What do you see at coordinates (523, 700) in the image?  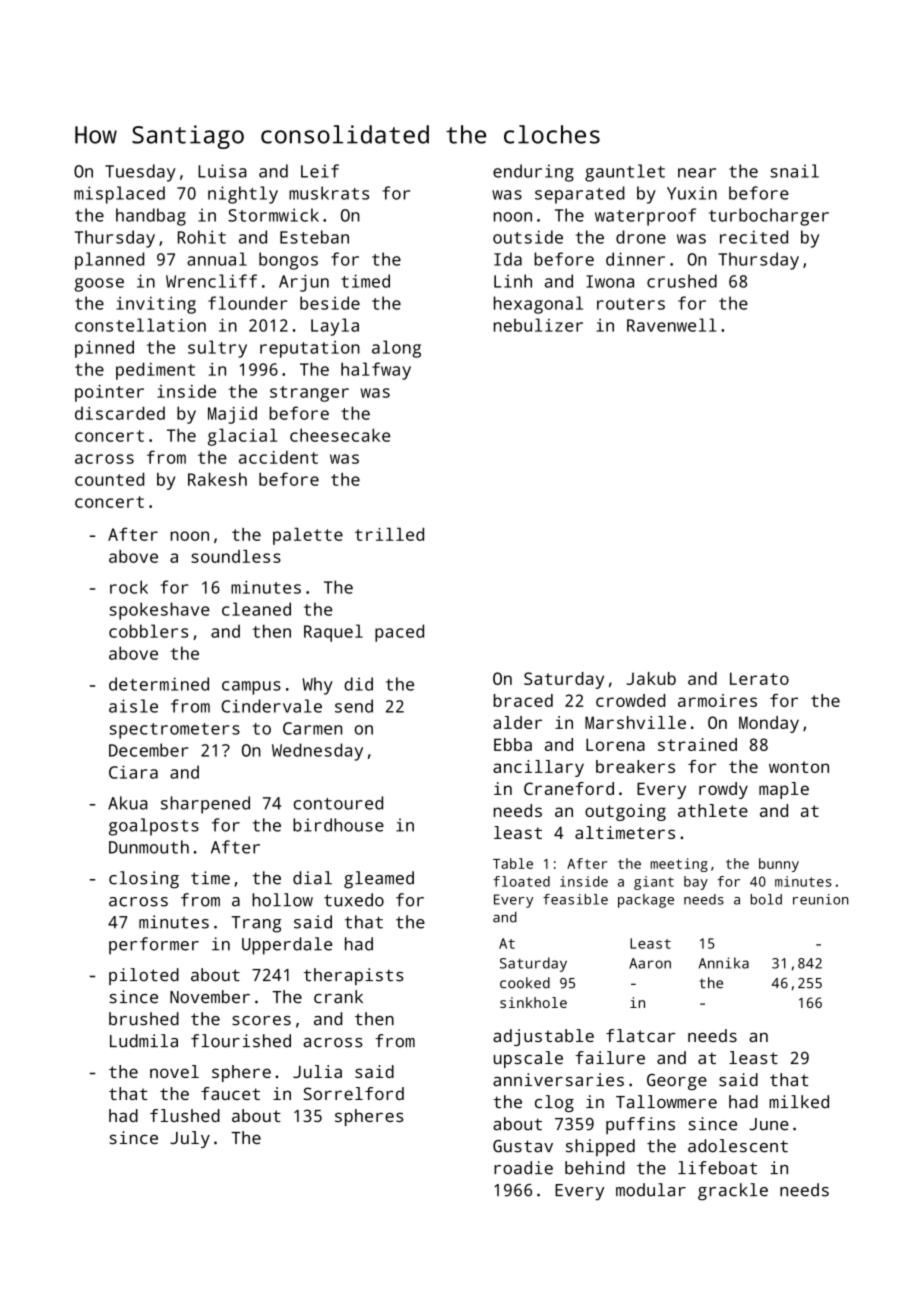 I see `braced` at bounding box center [523, 700].
